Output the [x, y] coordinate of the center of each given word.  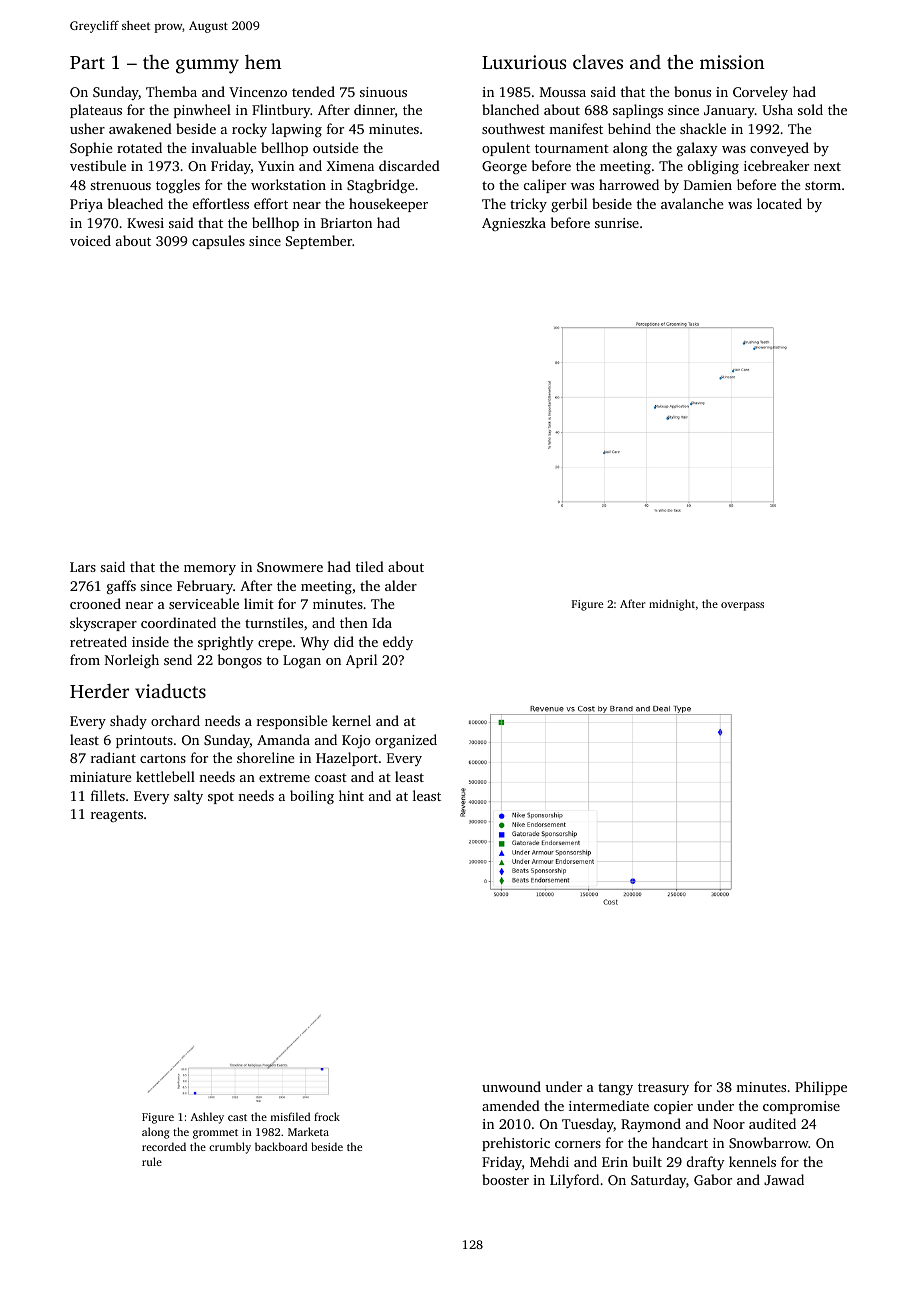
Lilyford [574, 1181]
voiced [90, 240]
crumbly [230, 1148]
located [779, 203]
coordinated [178, 622]
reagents [117, 816]
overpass [742, 606]
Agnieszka [514, 224]
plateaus [96, 111]
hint [351, 795]
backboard [281, 1146]
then [354, 622]
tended [313, 91]
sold [810, 109]
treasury [663, 1089]
